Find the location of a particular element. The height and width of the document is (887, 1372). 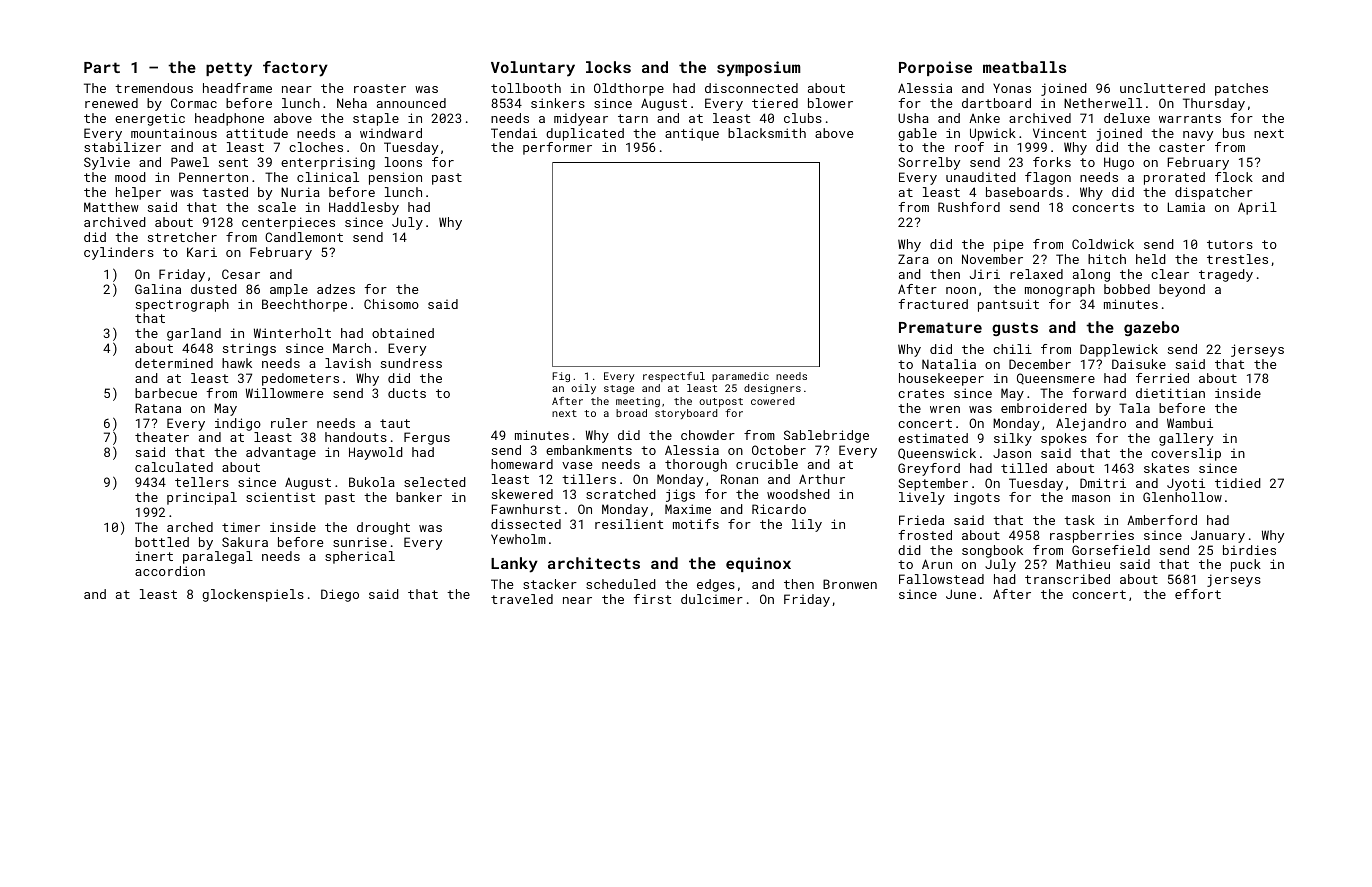

Lamia is located at coordinates (1186, 207).
